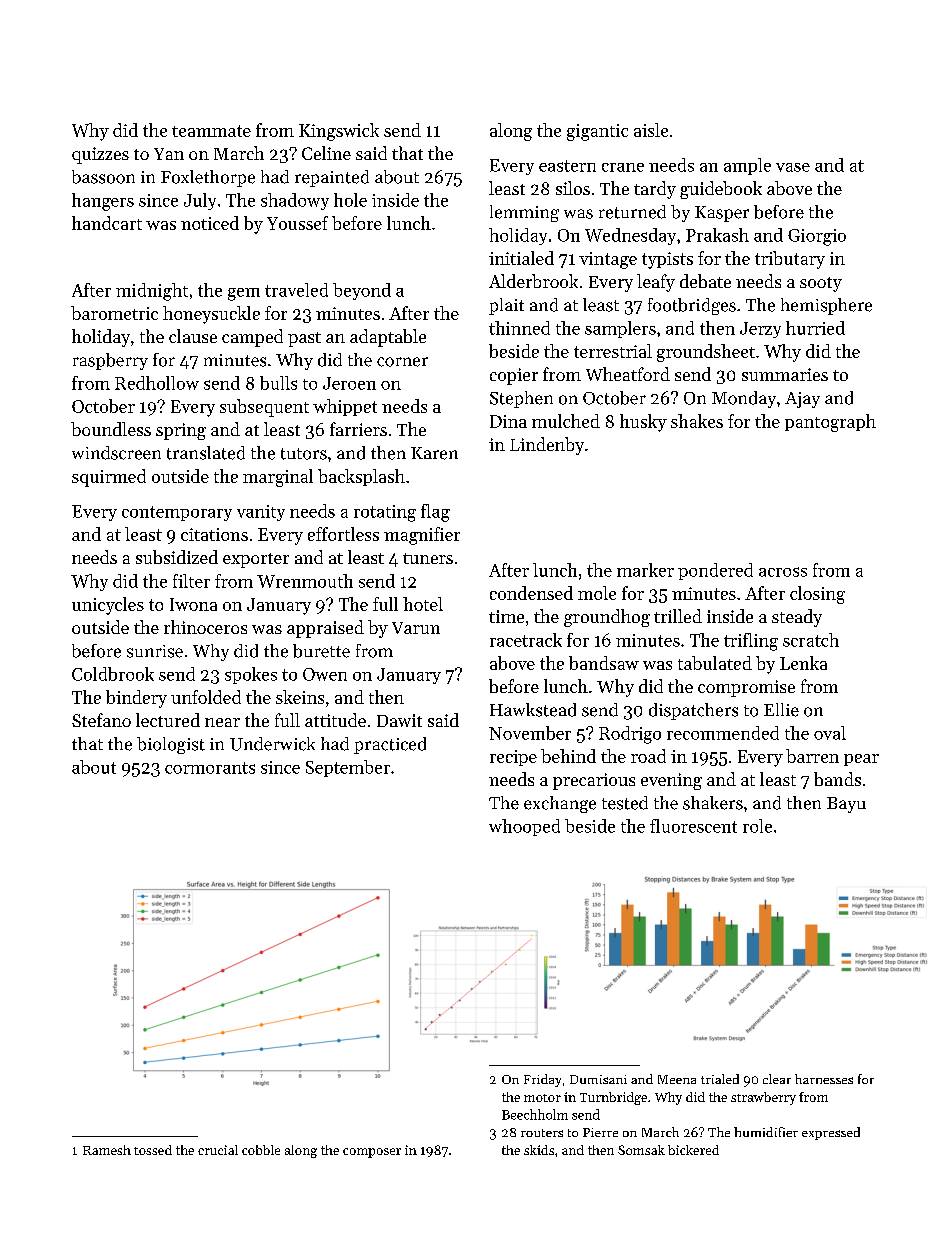 The image size is (952, 1233). What do you see at coordinates (713, 803) in the image?
I see `shakers` at bounding box center [713, 803].
